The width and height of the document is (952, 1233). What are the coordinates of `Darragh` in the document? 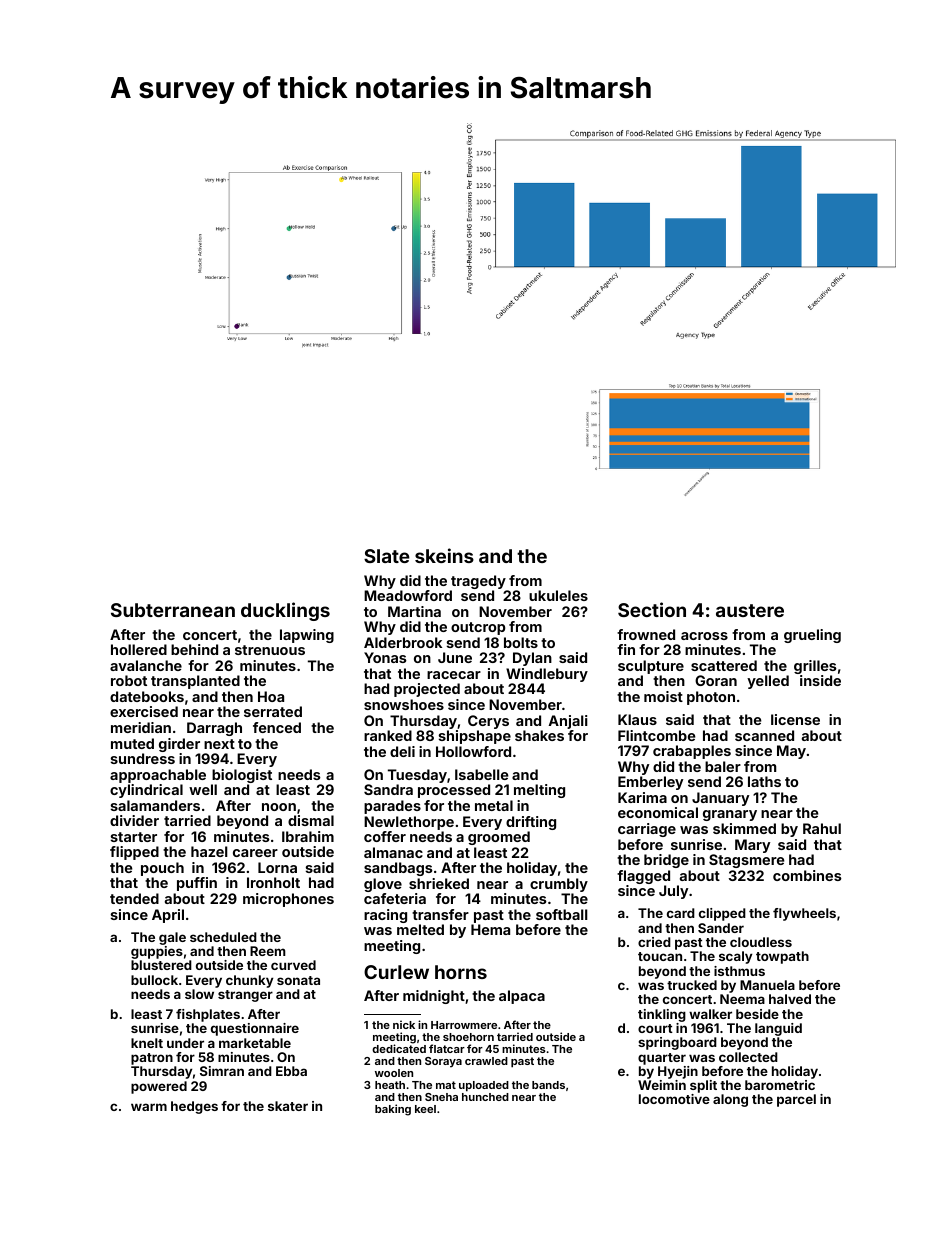 It's located at (214, 729).
